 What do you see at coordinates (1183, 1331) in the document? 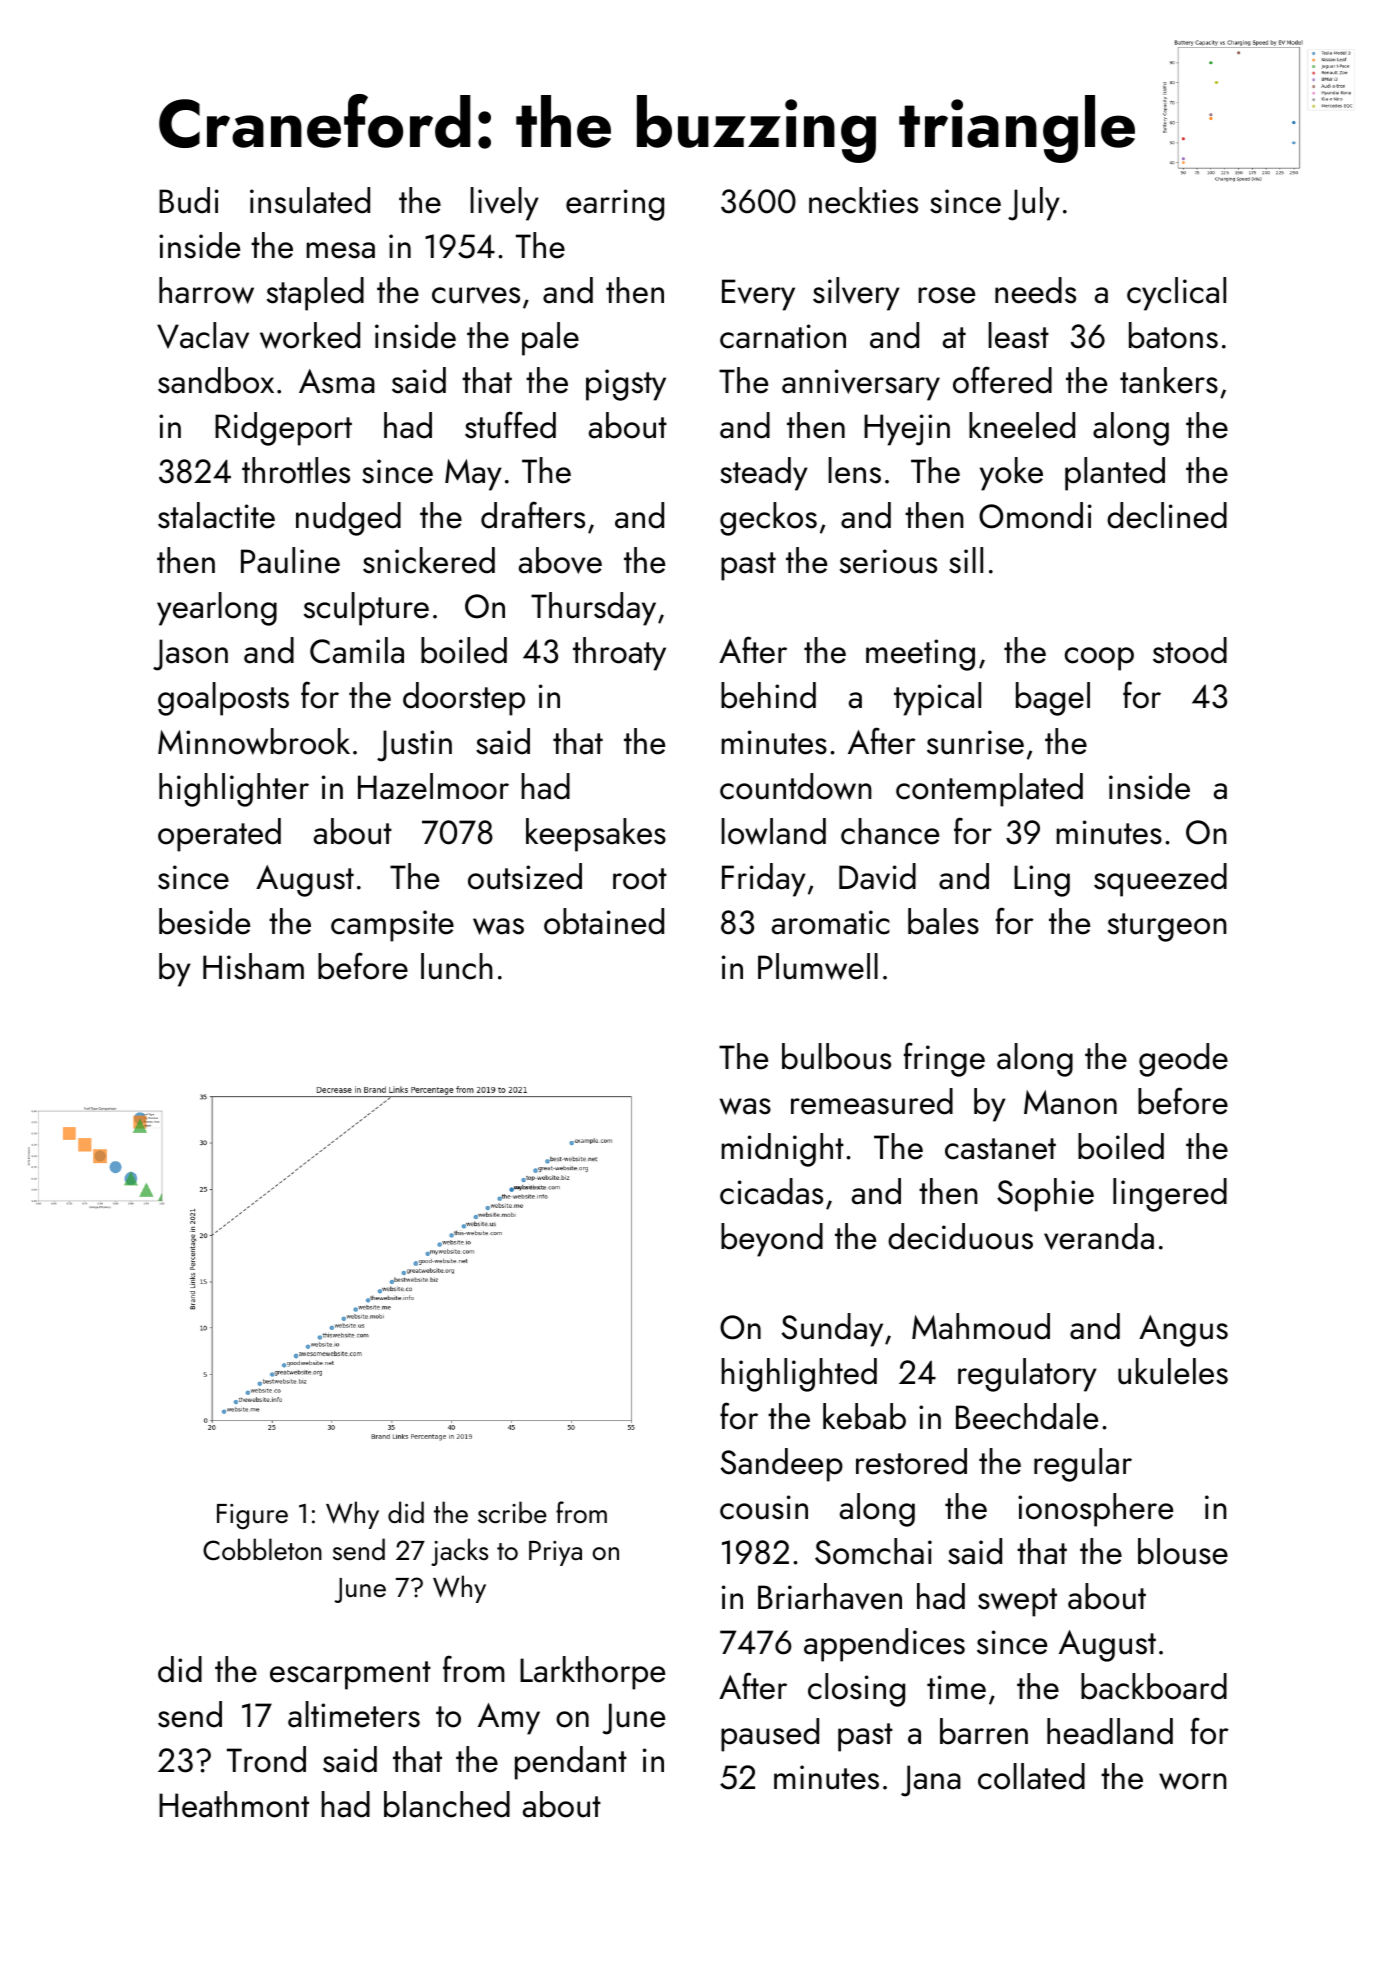
I see `Angus` at bounding box center [1183, 1331].
